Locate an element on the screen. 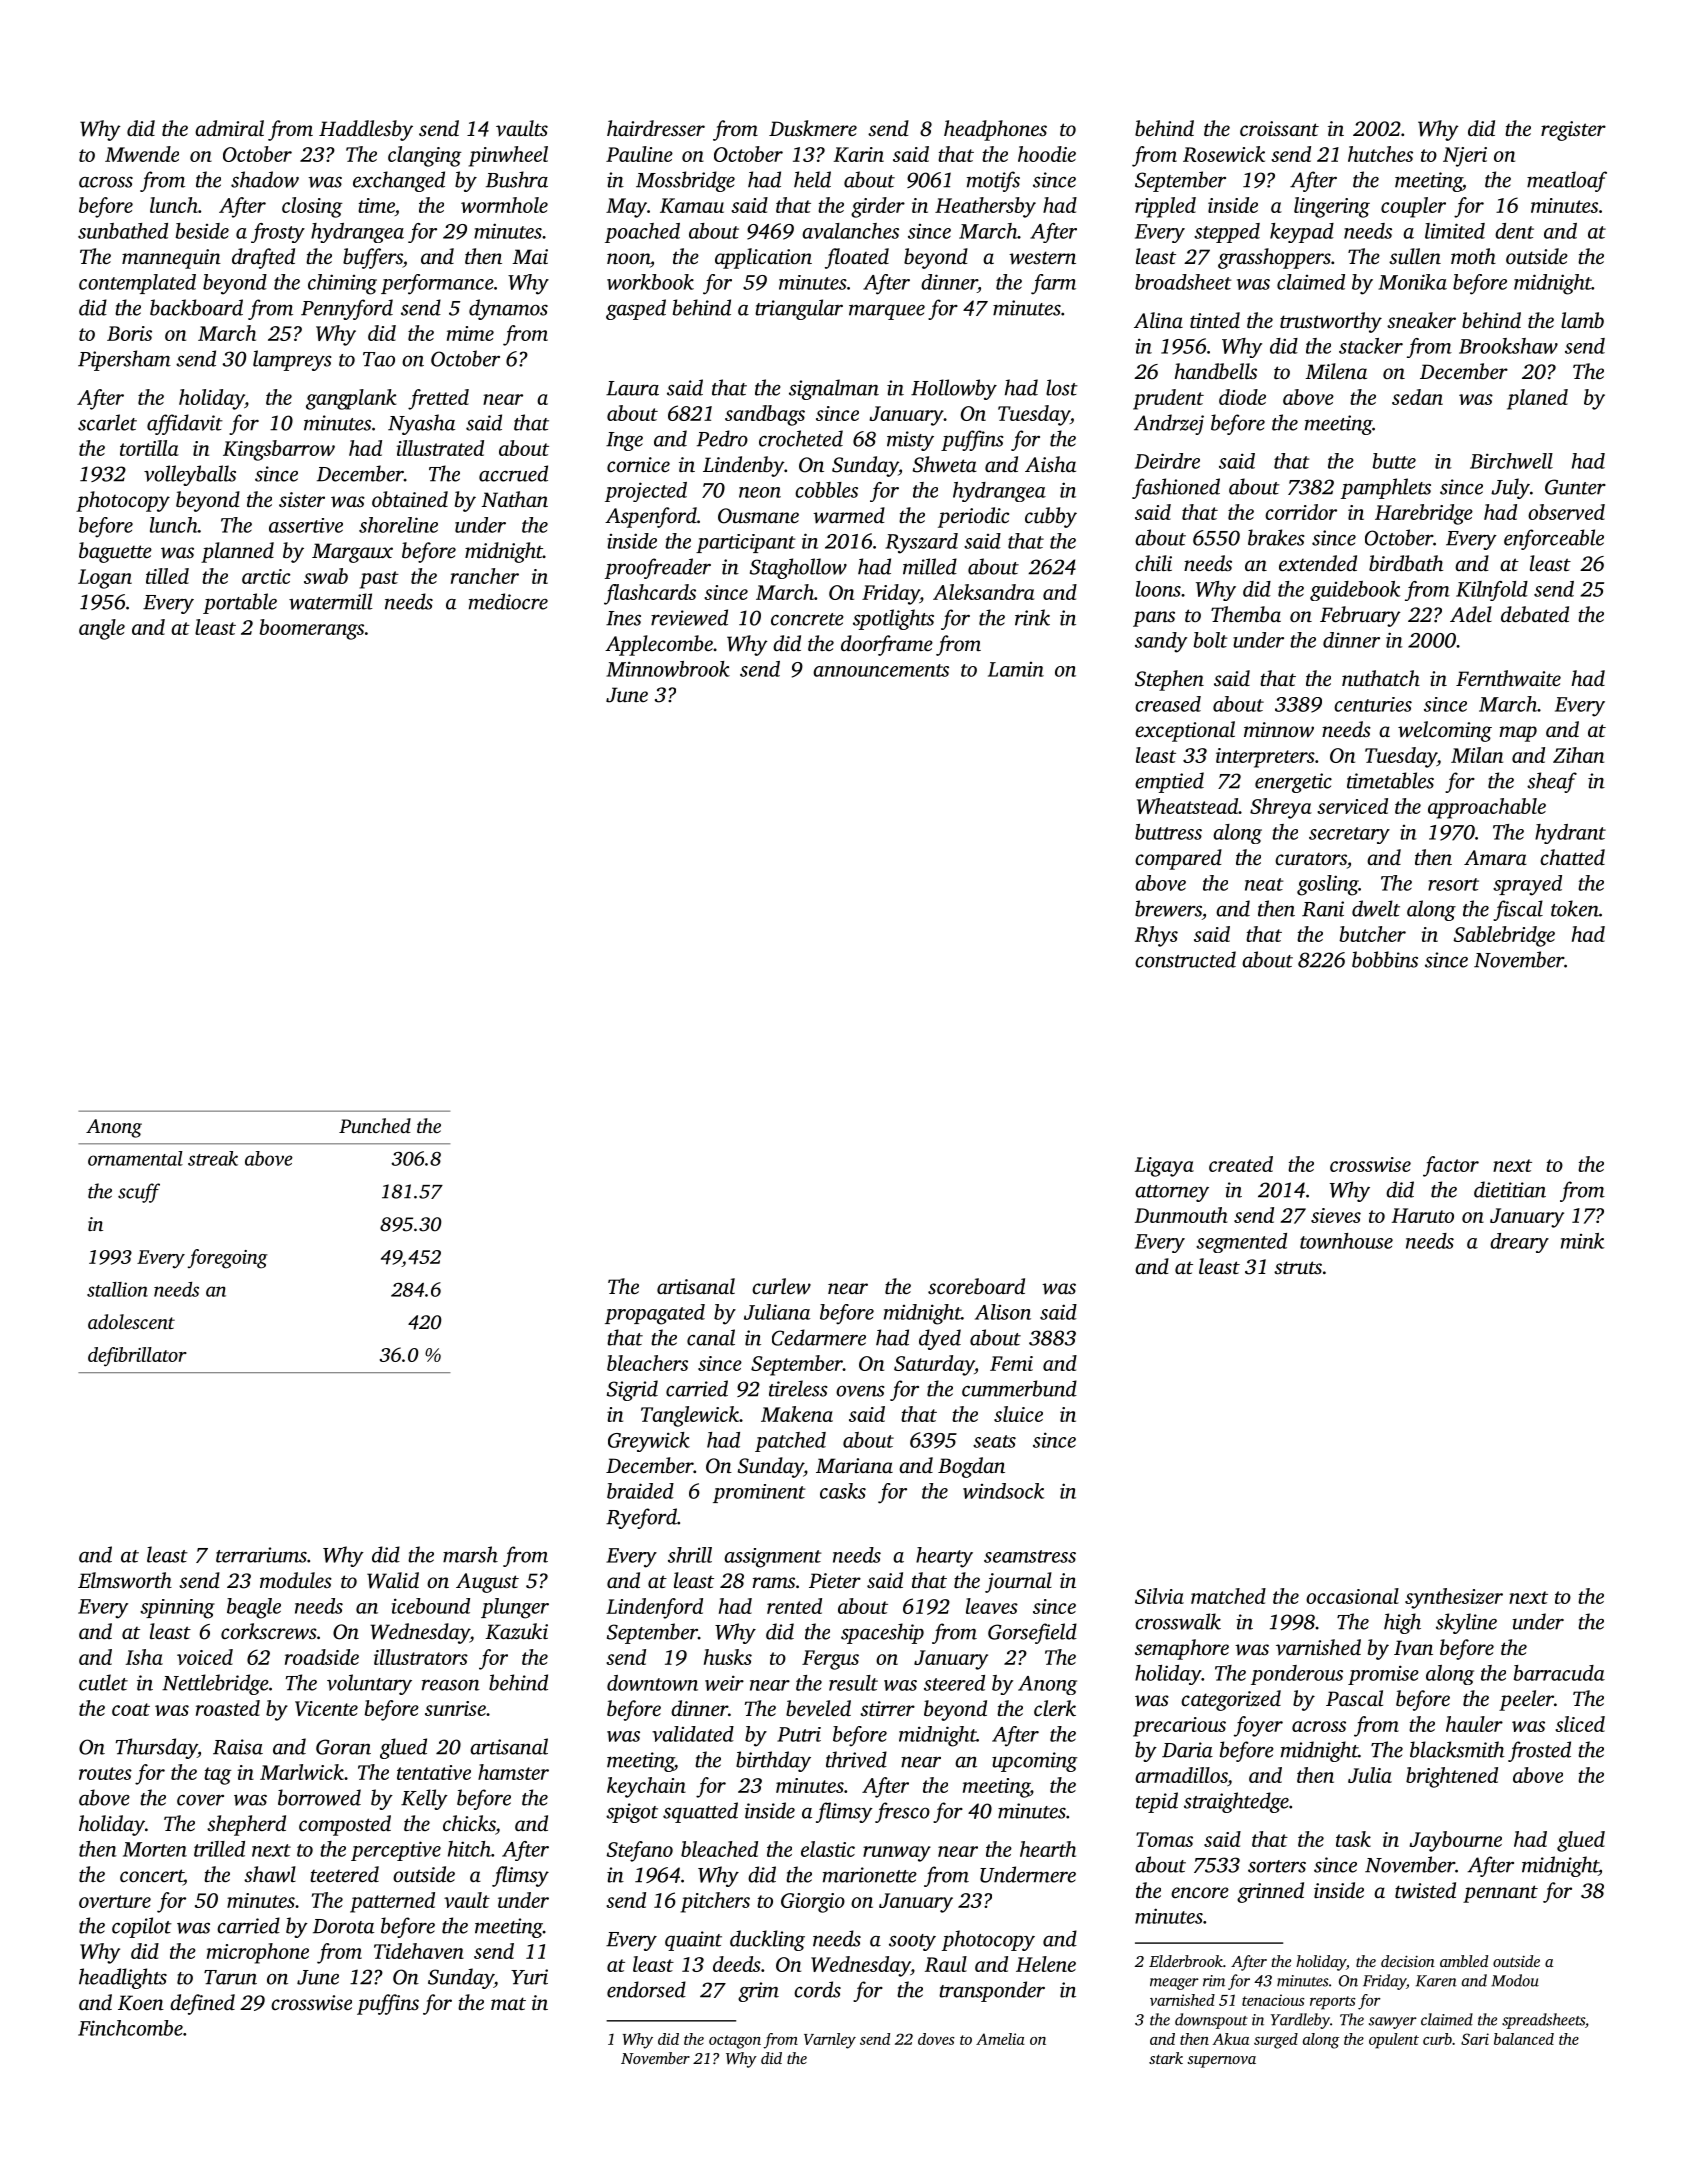  hoodie is located at coordinates (1047, 154).
